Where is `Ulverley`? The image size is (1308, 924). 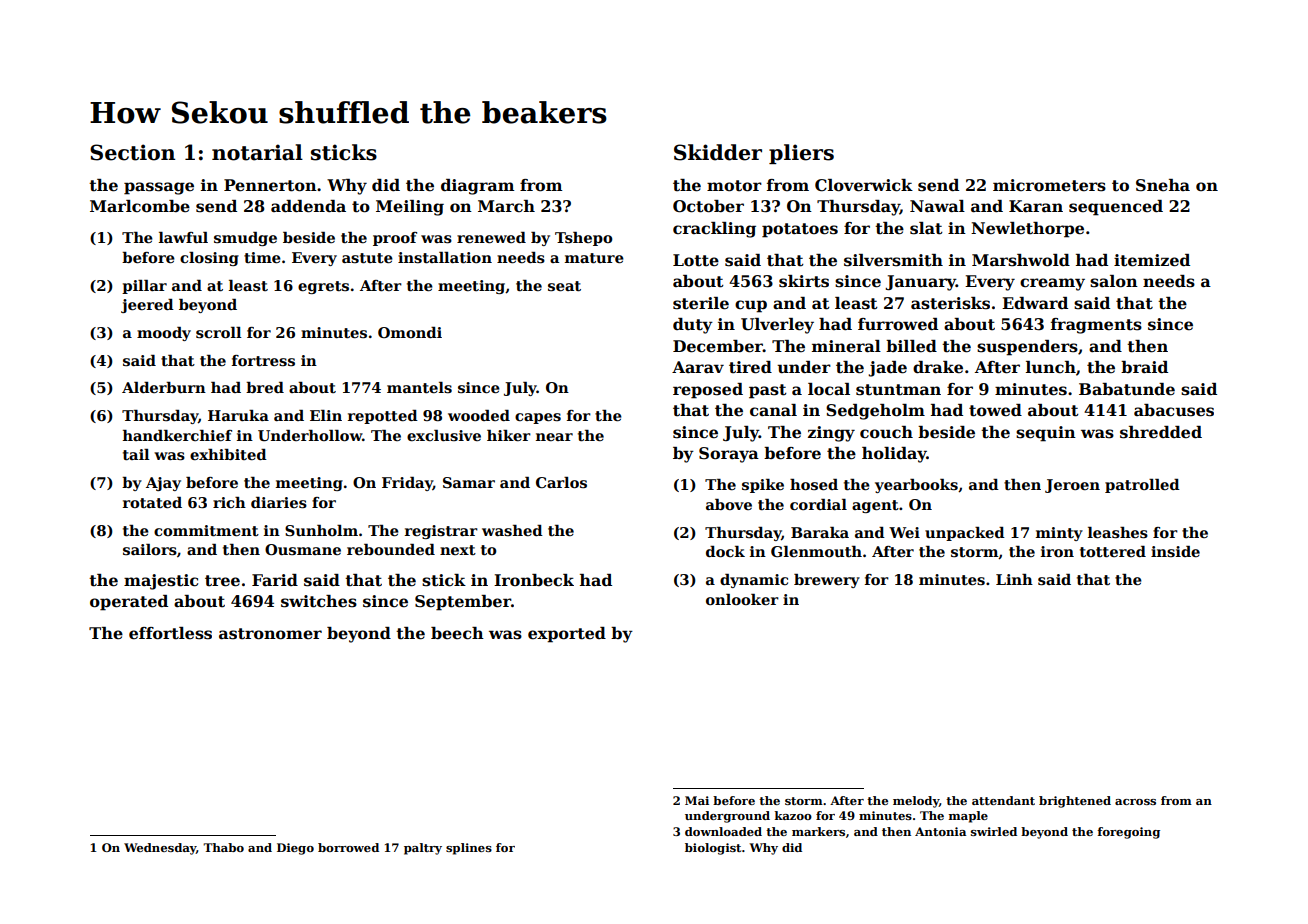
Ulverley is located at coordinates (777, 326).
